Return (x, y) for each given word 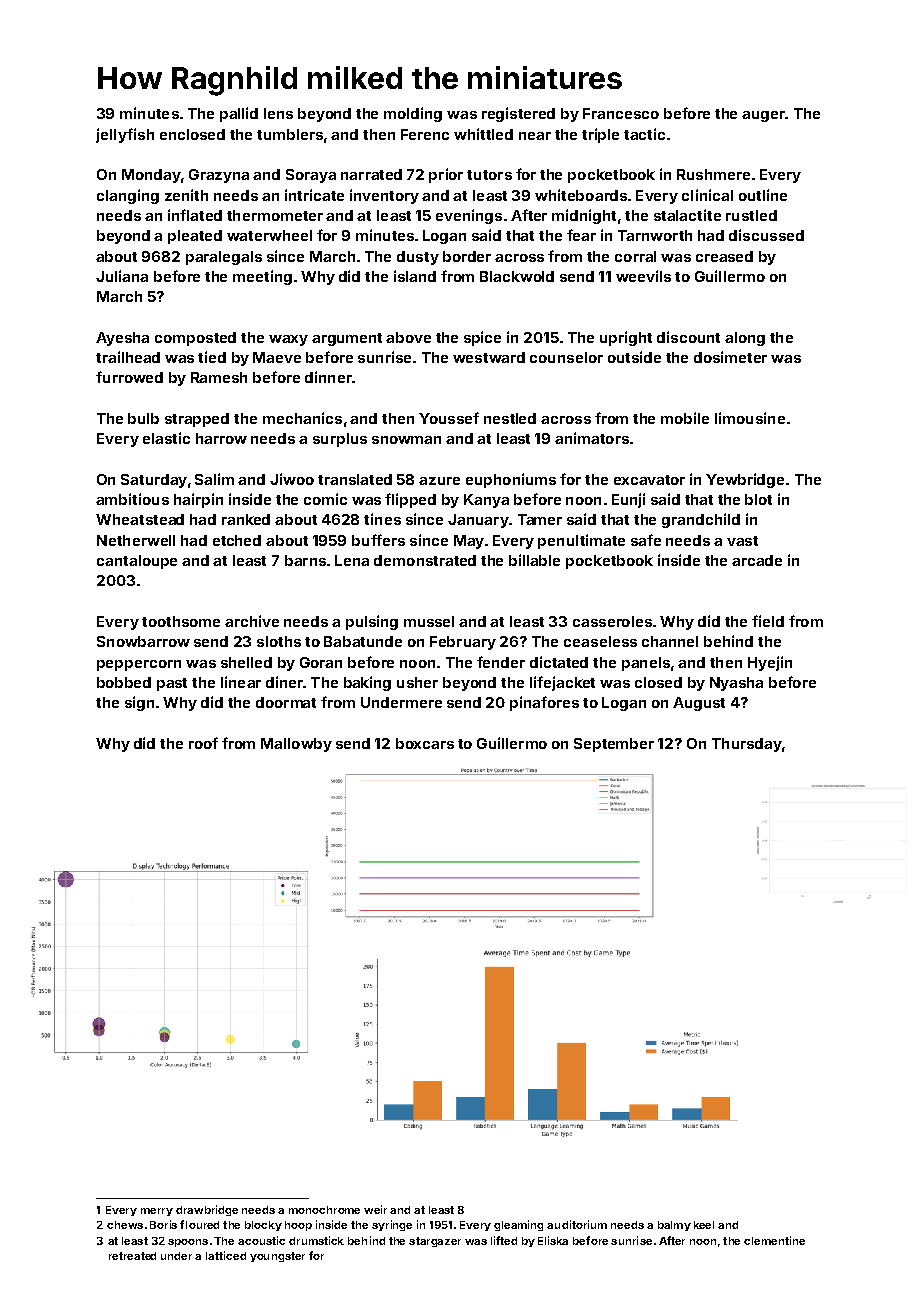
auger (763, 116)
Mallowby (296, 745)
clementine (774, 1240)
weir (375, 1209)
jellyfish (125, 135)
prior (446, 175)
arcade (757, 560)
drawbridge (207, 1210)
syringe (392, 1225)
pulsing (372, 622)
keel (704, 1225)
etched (237, 540)
